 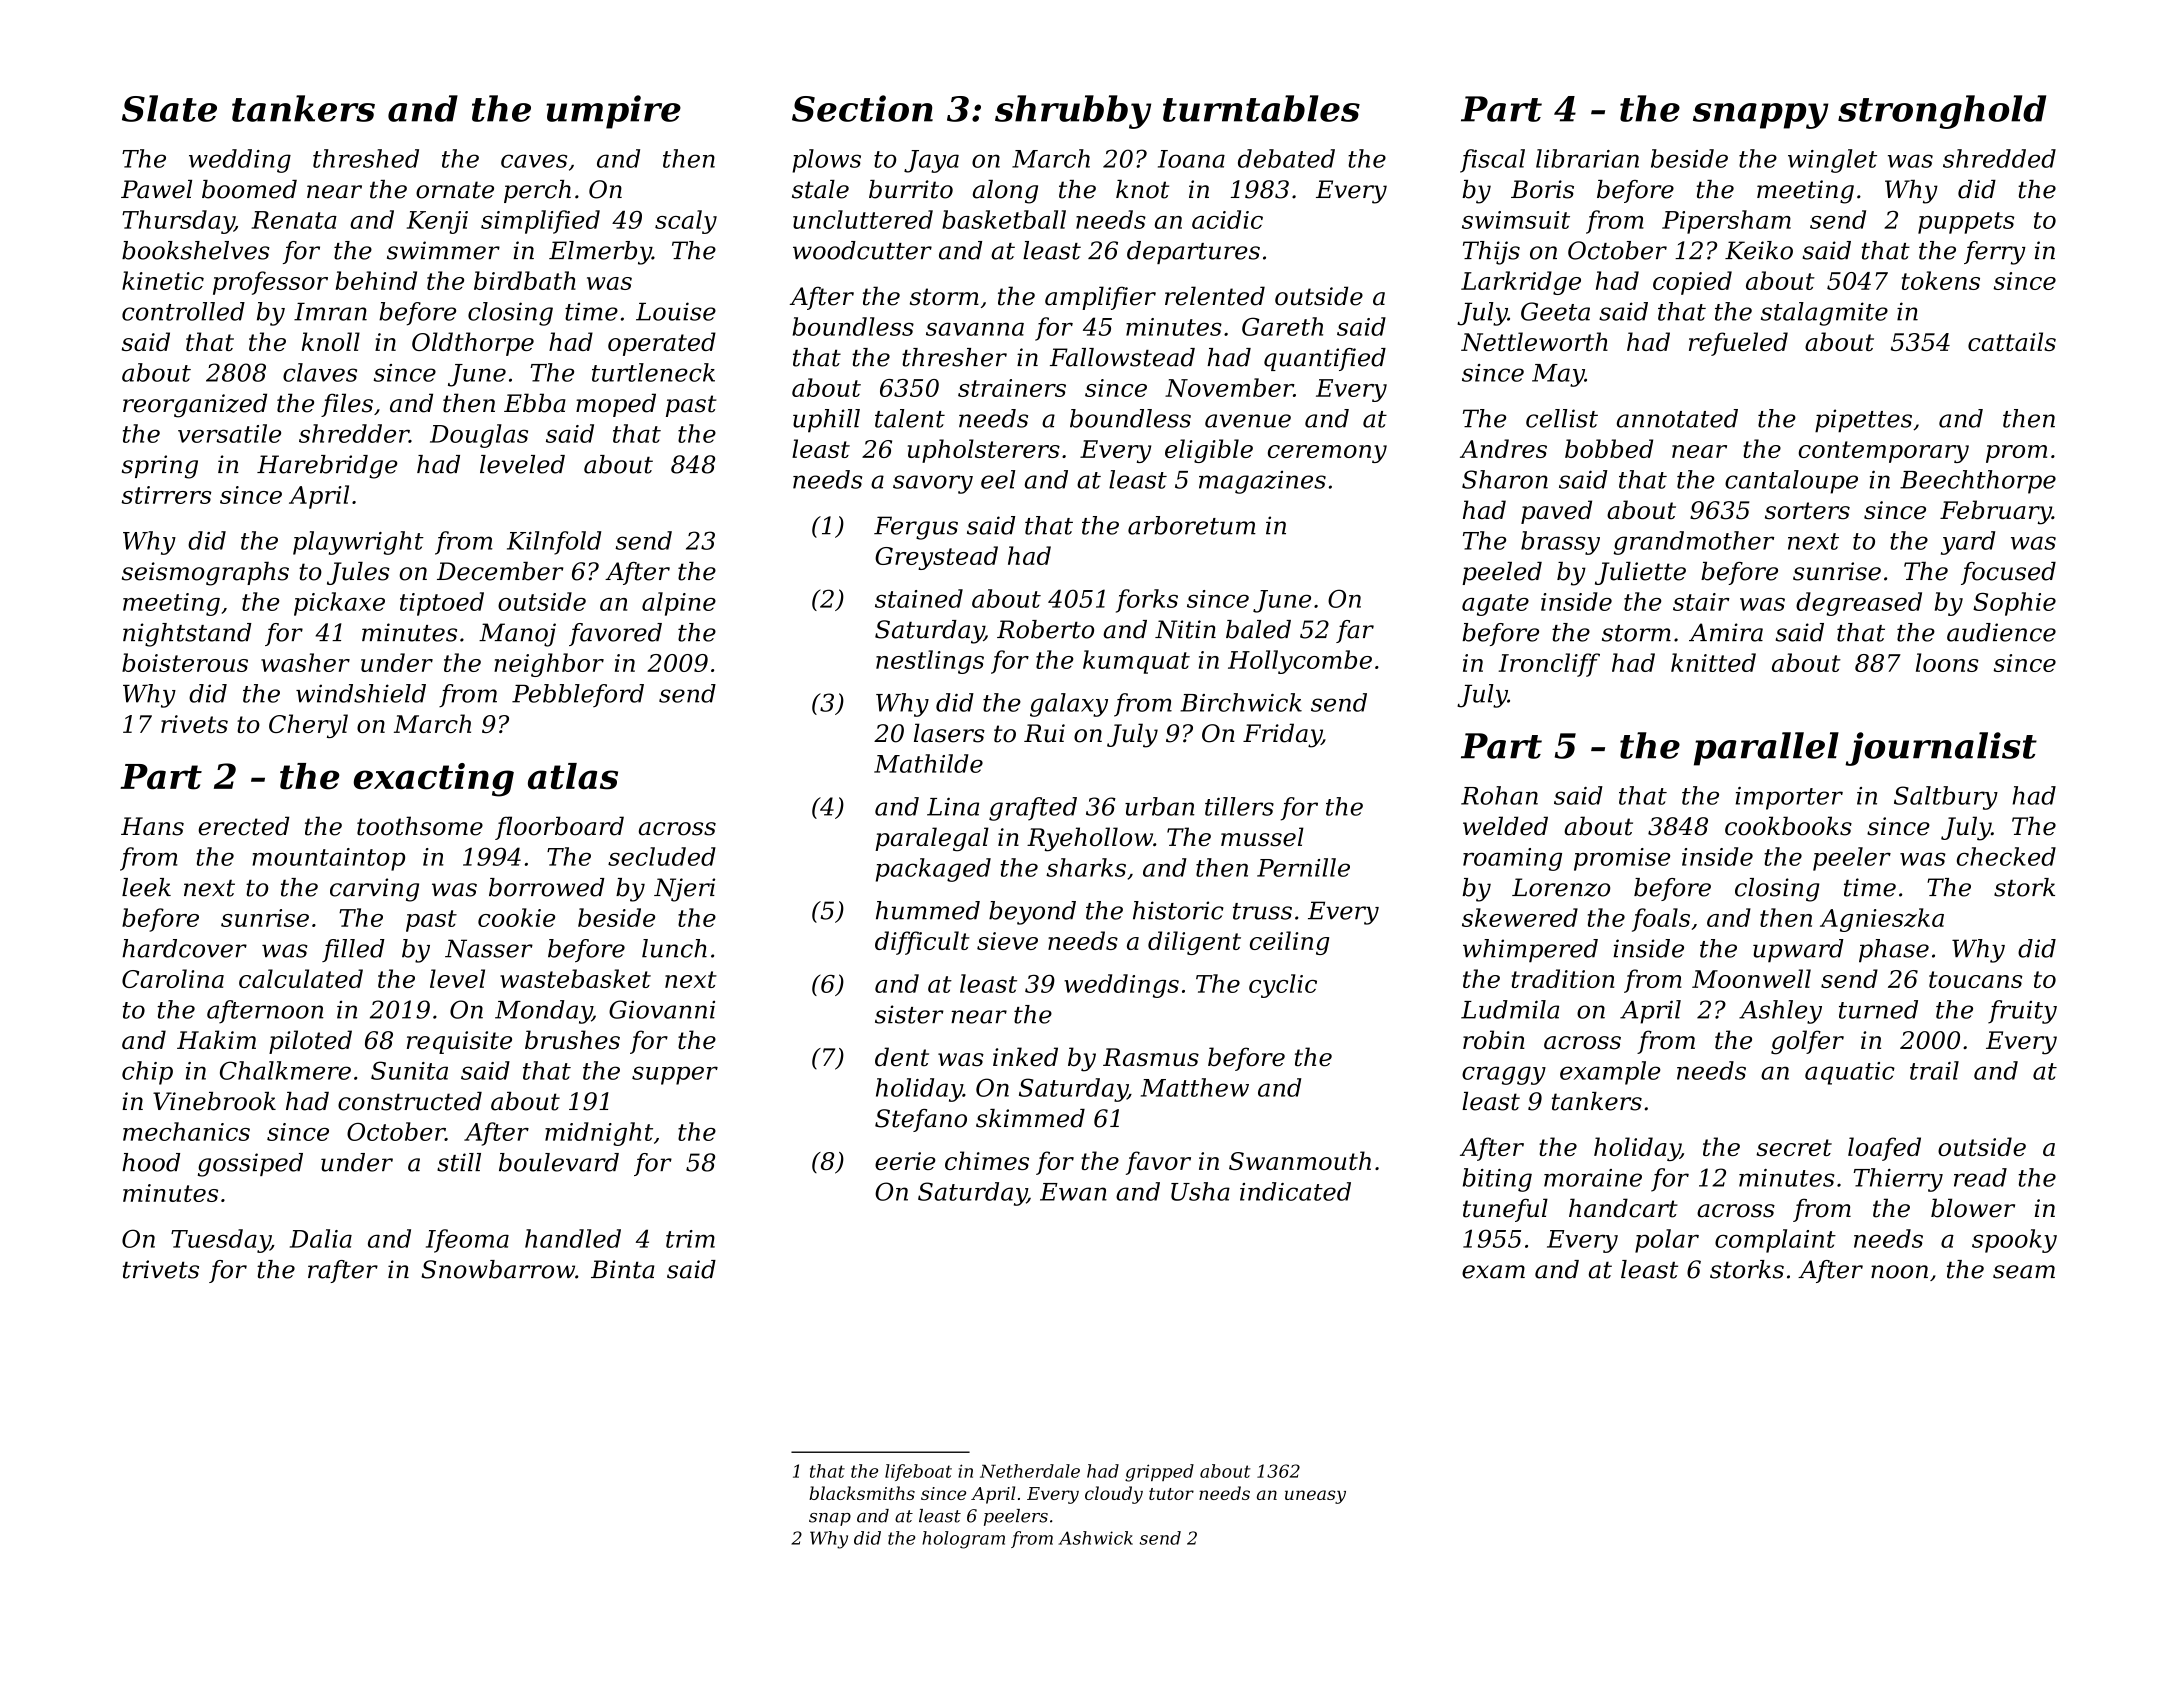 I want to click on Usha, so click(x=1200, y=1191).
